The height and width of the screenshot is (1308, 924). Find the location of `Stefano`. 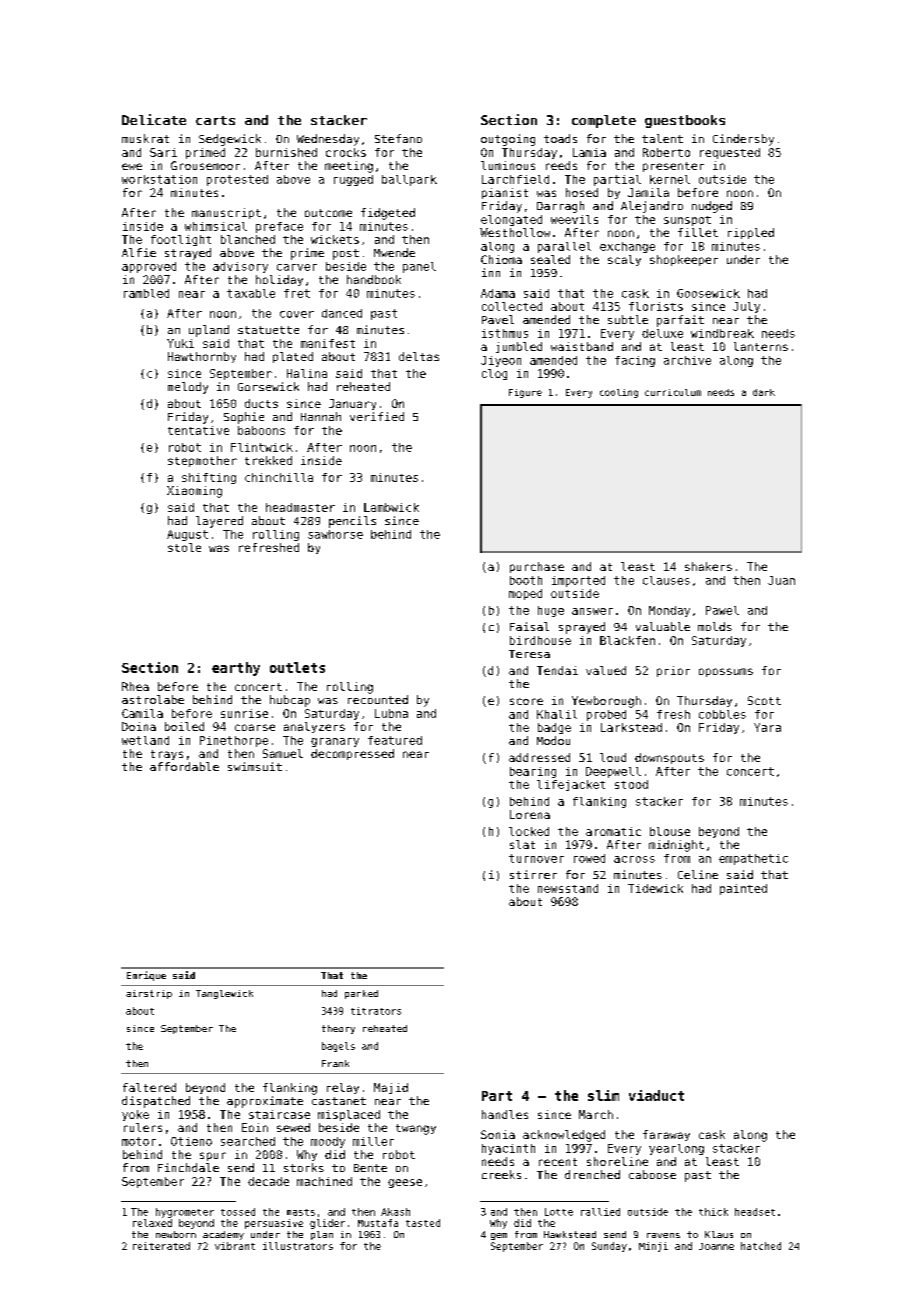

Stefano is located at coordinates (398, 138).
